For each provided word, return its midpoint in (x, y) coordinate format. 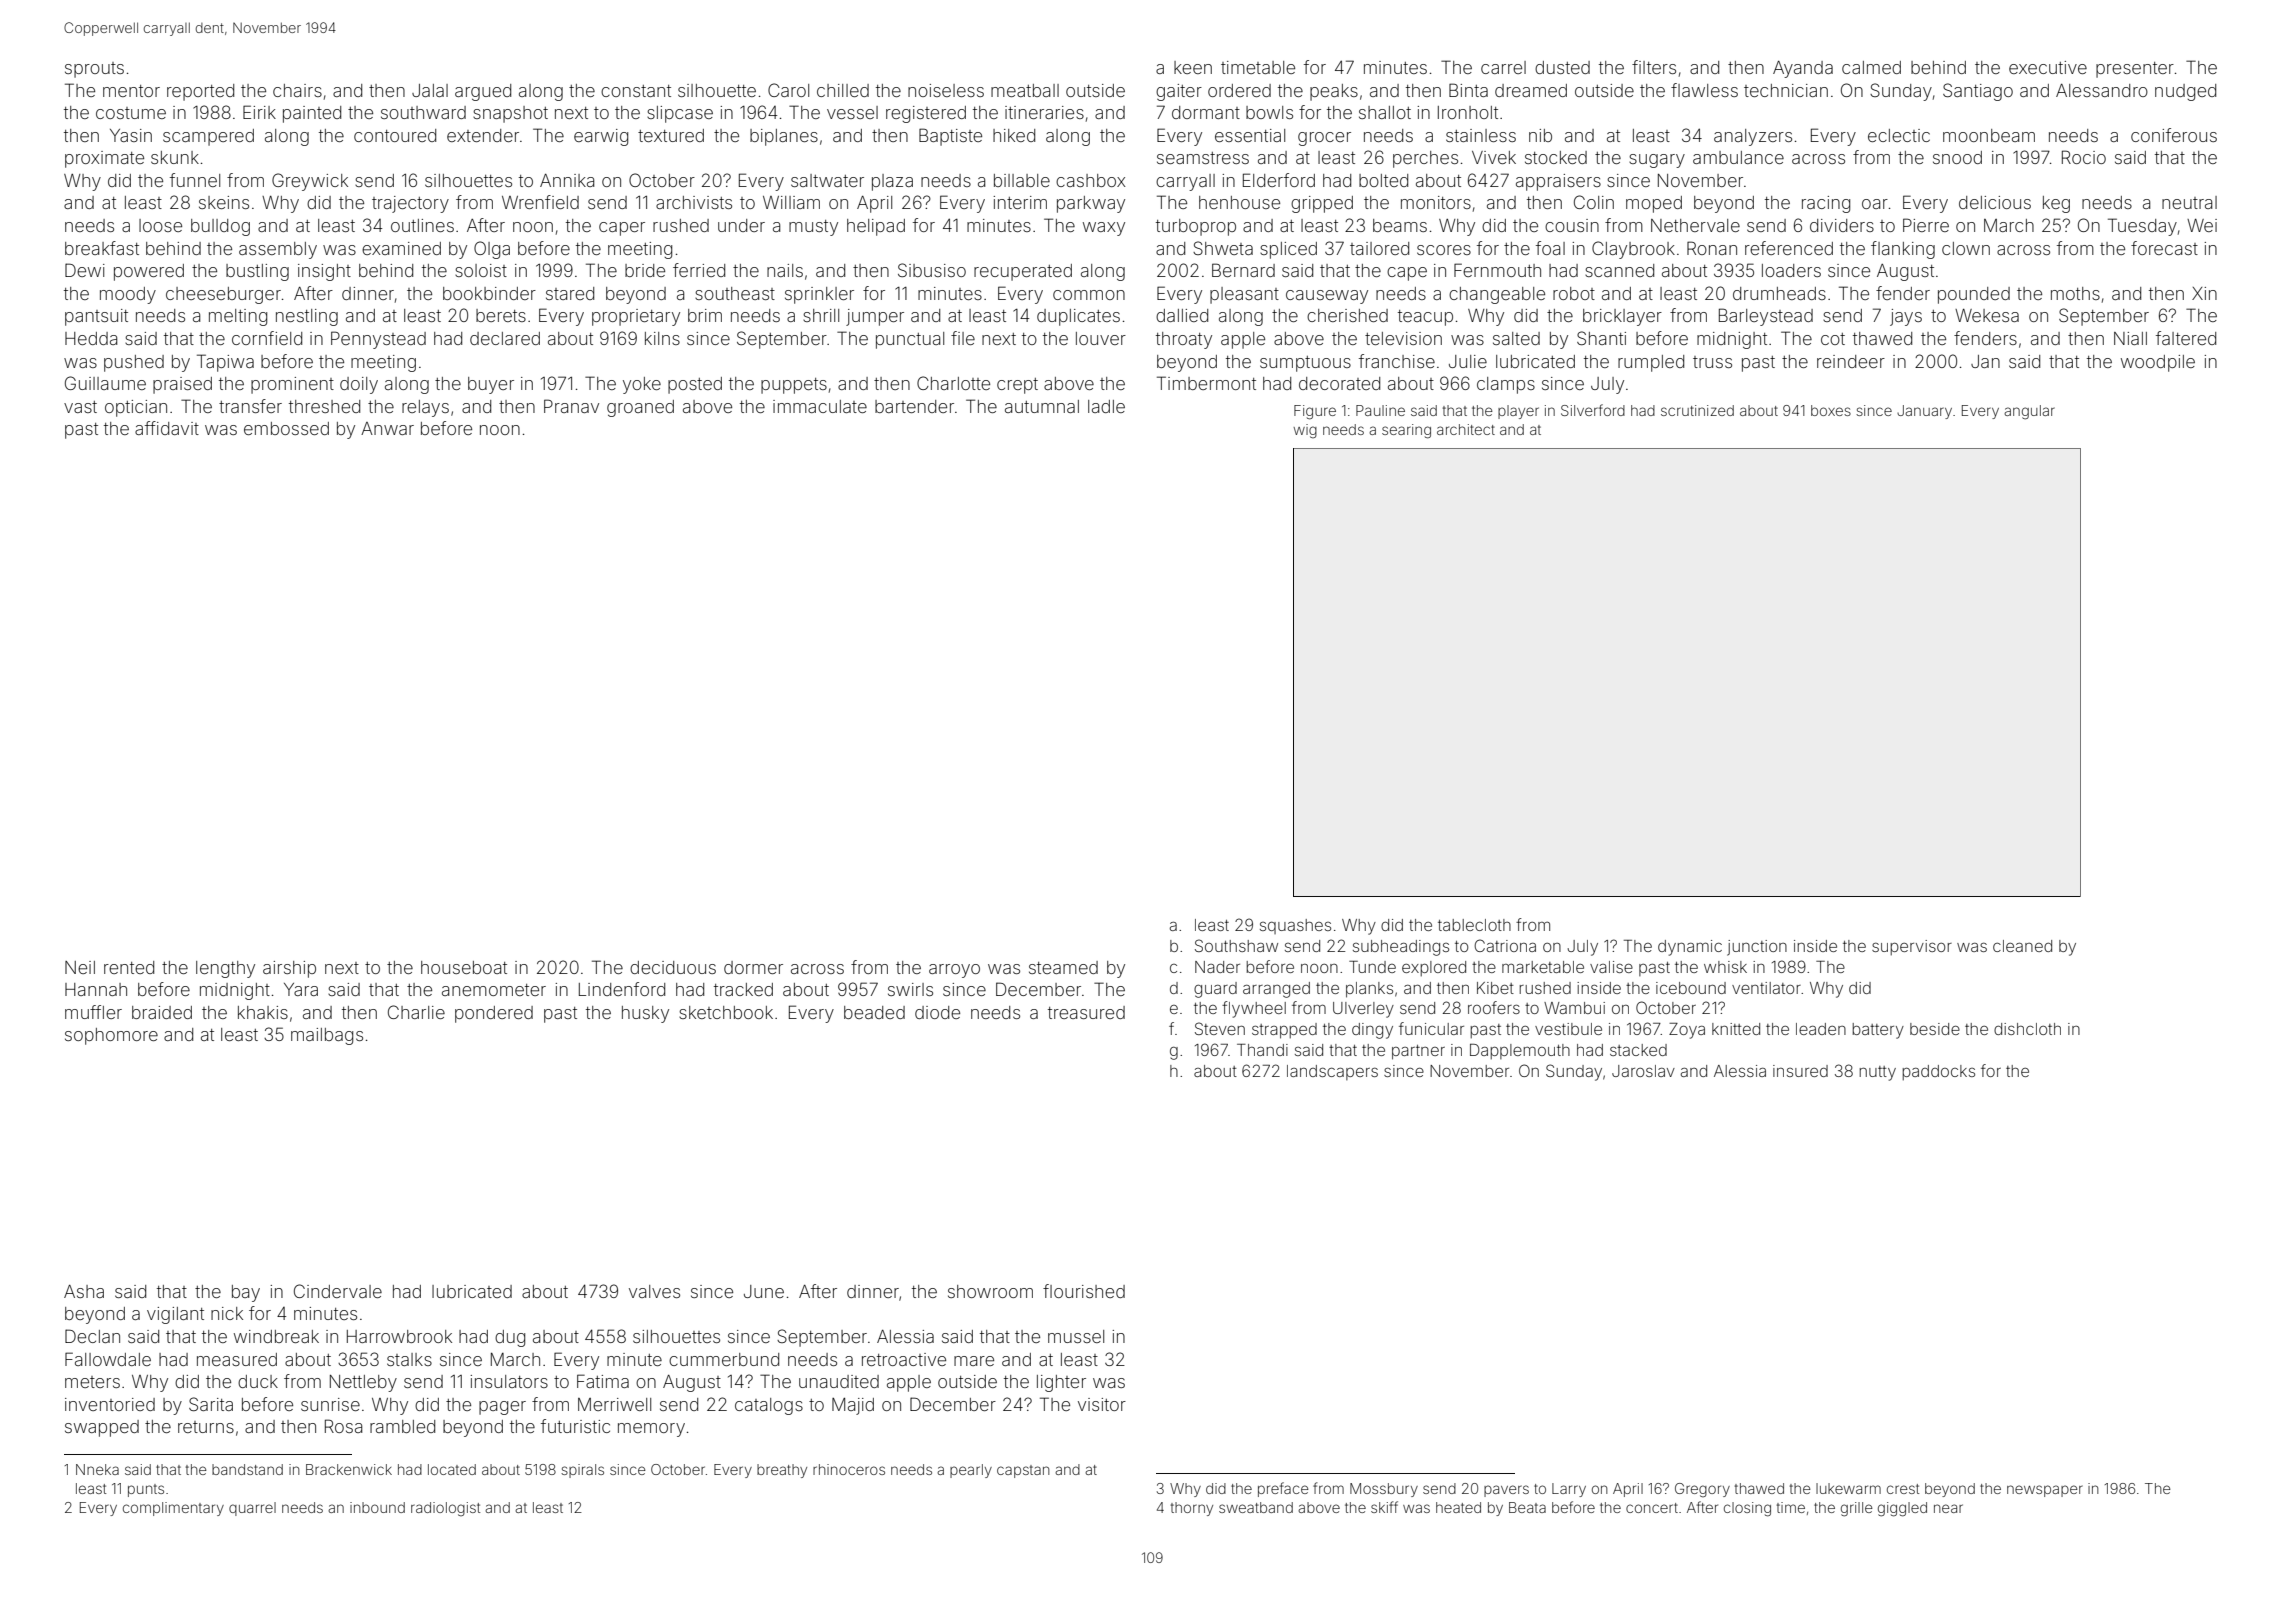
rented (129, 967)
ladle (1106, 406)
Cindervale (338, 1291)
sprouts (94, 70)
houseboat (464, 967)
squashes (1295, 926)
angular (2029, 412)
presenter (2135, 70)
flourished (1084, 1291)
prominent (292, 385)
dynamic (1690, 948)
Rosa (343, 1426)
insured (1800, 1071)
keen (1193, 67)
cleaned (2022, 946)
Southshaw (1236, 945)
